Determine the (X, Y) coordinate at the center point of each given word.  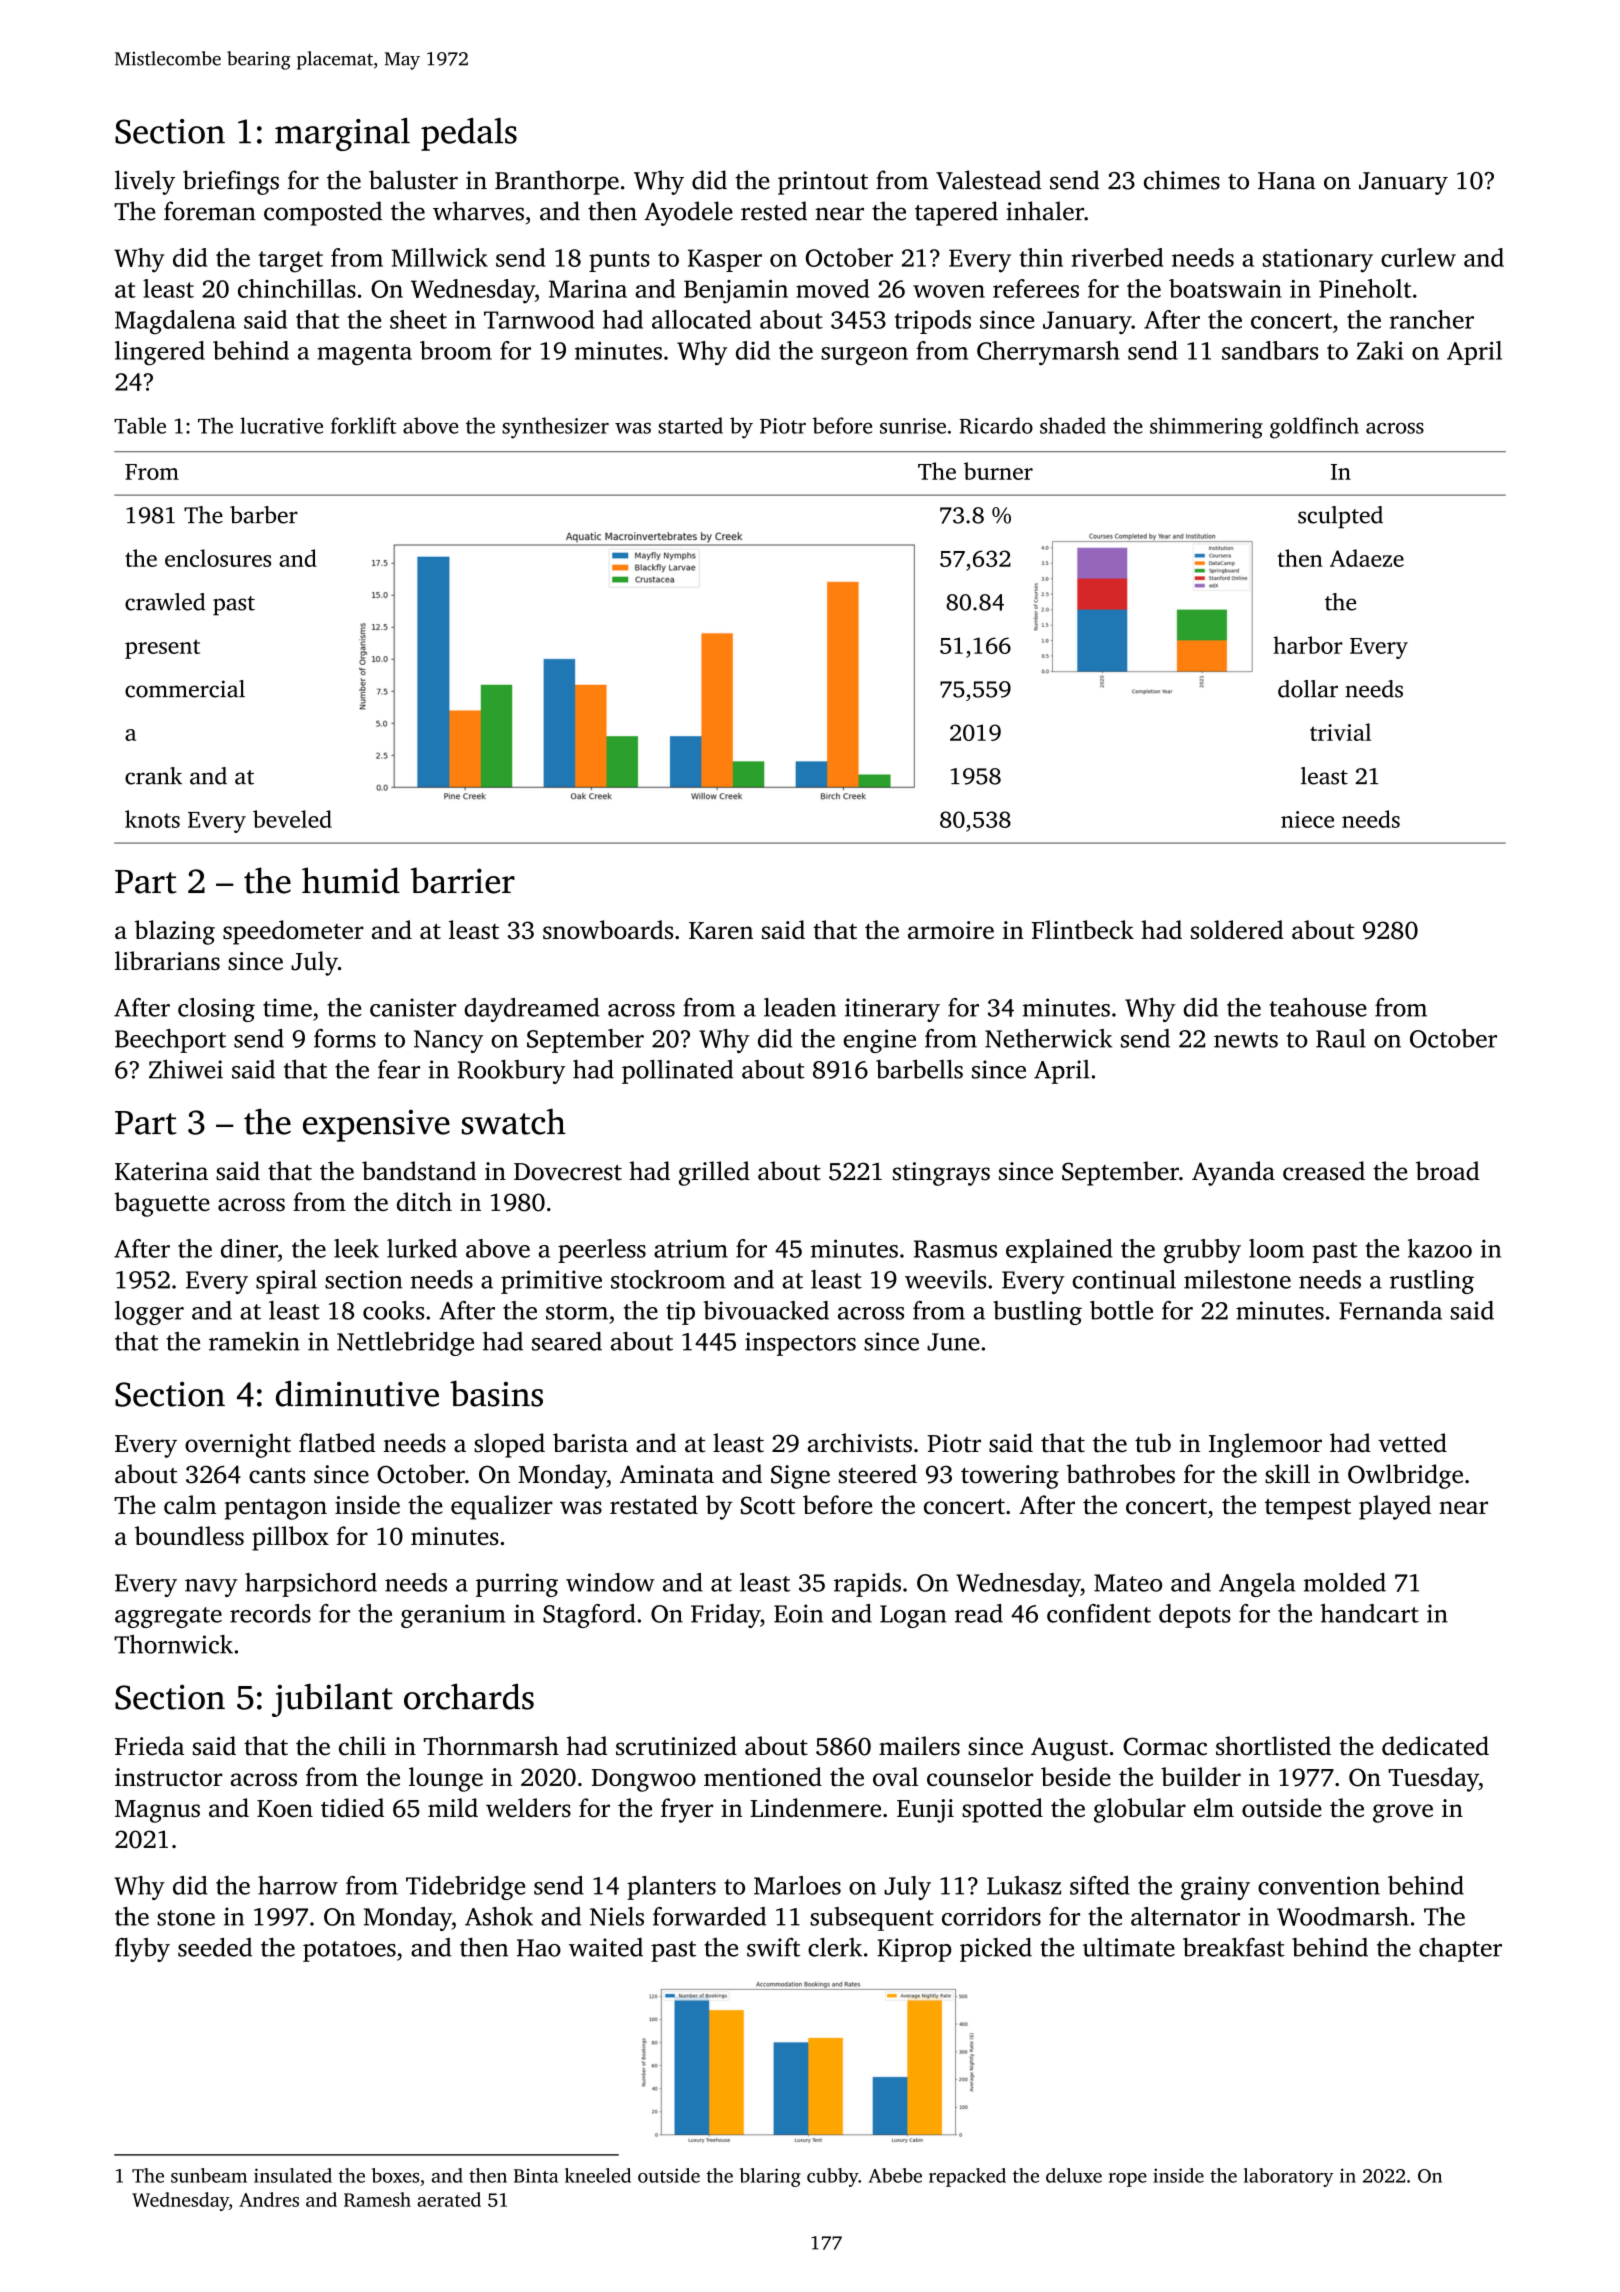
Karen (721, 930)
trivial (1340, 732)
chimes (1182, 180)
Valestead (988, 180)
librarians (167, 960)
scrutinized (676, 1746)
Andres (269, 2199)
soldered (1237, 929)
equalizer (502, 1507)
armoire (951, 930)
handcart (1370, 1613)
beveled (292, 819)
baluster (413, 180)
